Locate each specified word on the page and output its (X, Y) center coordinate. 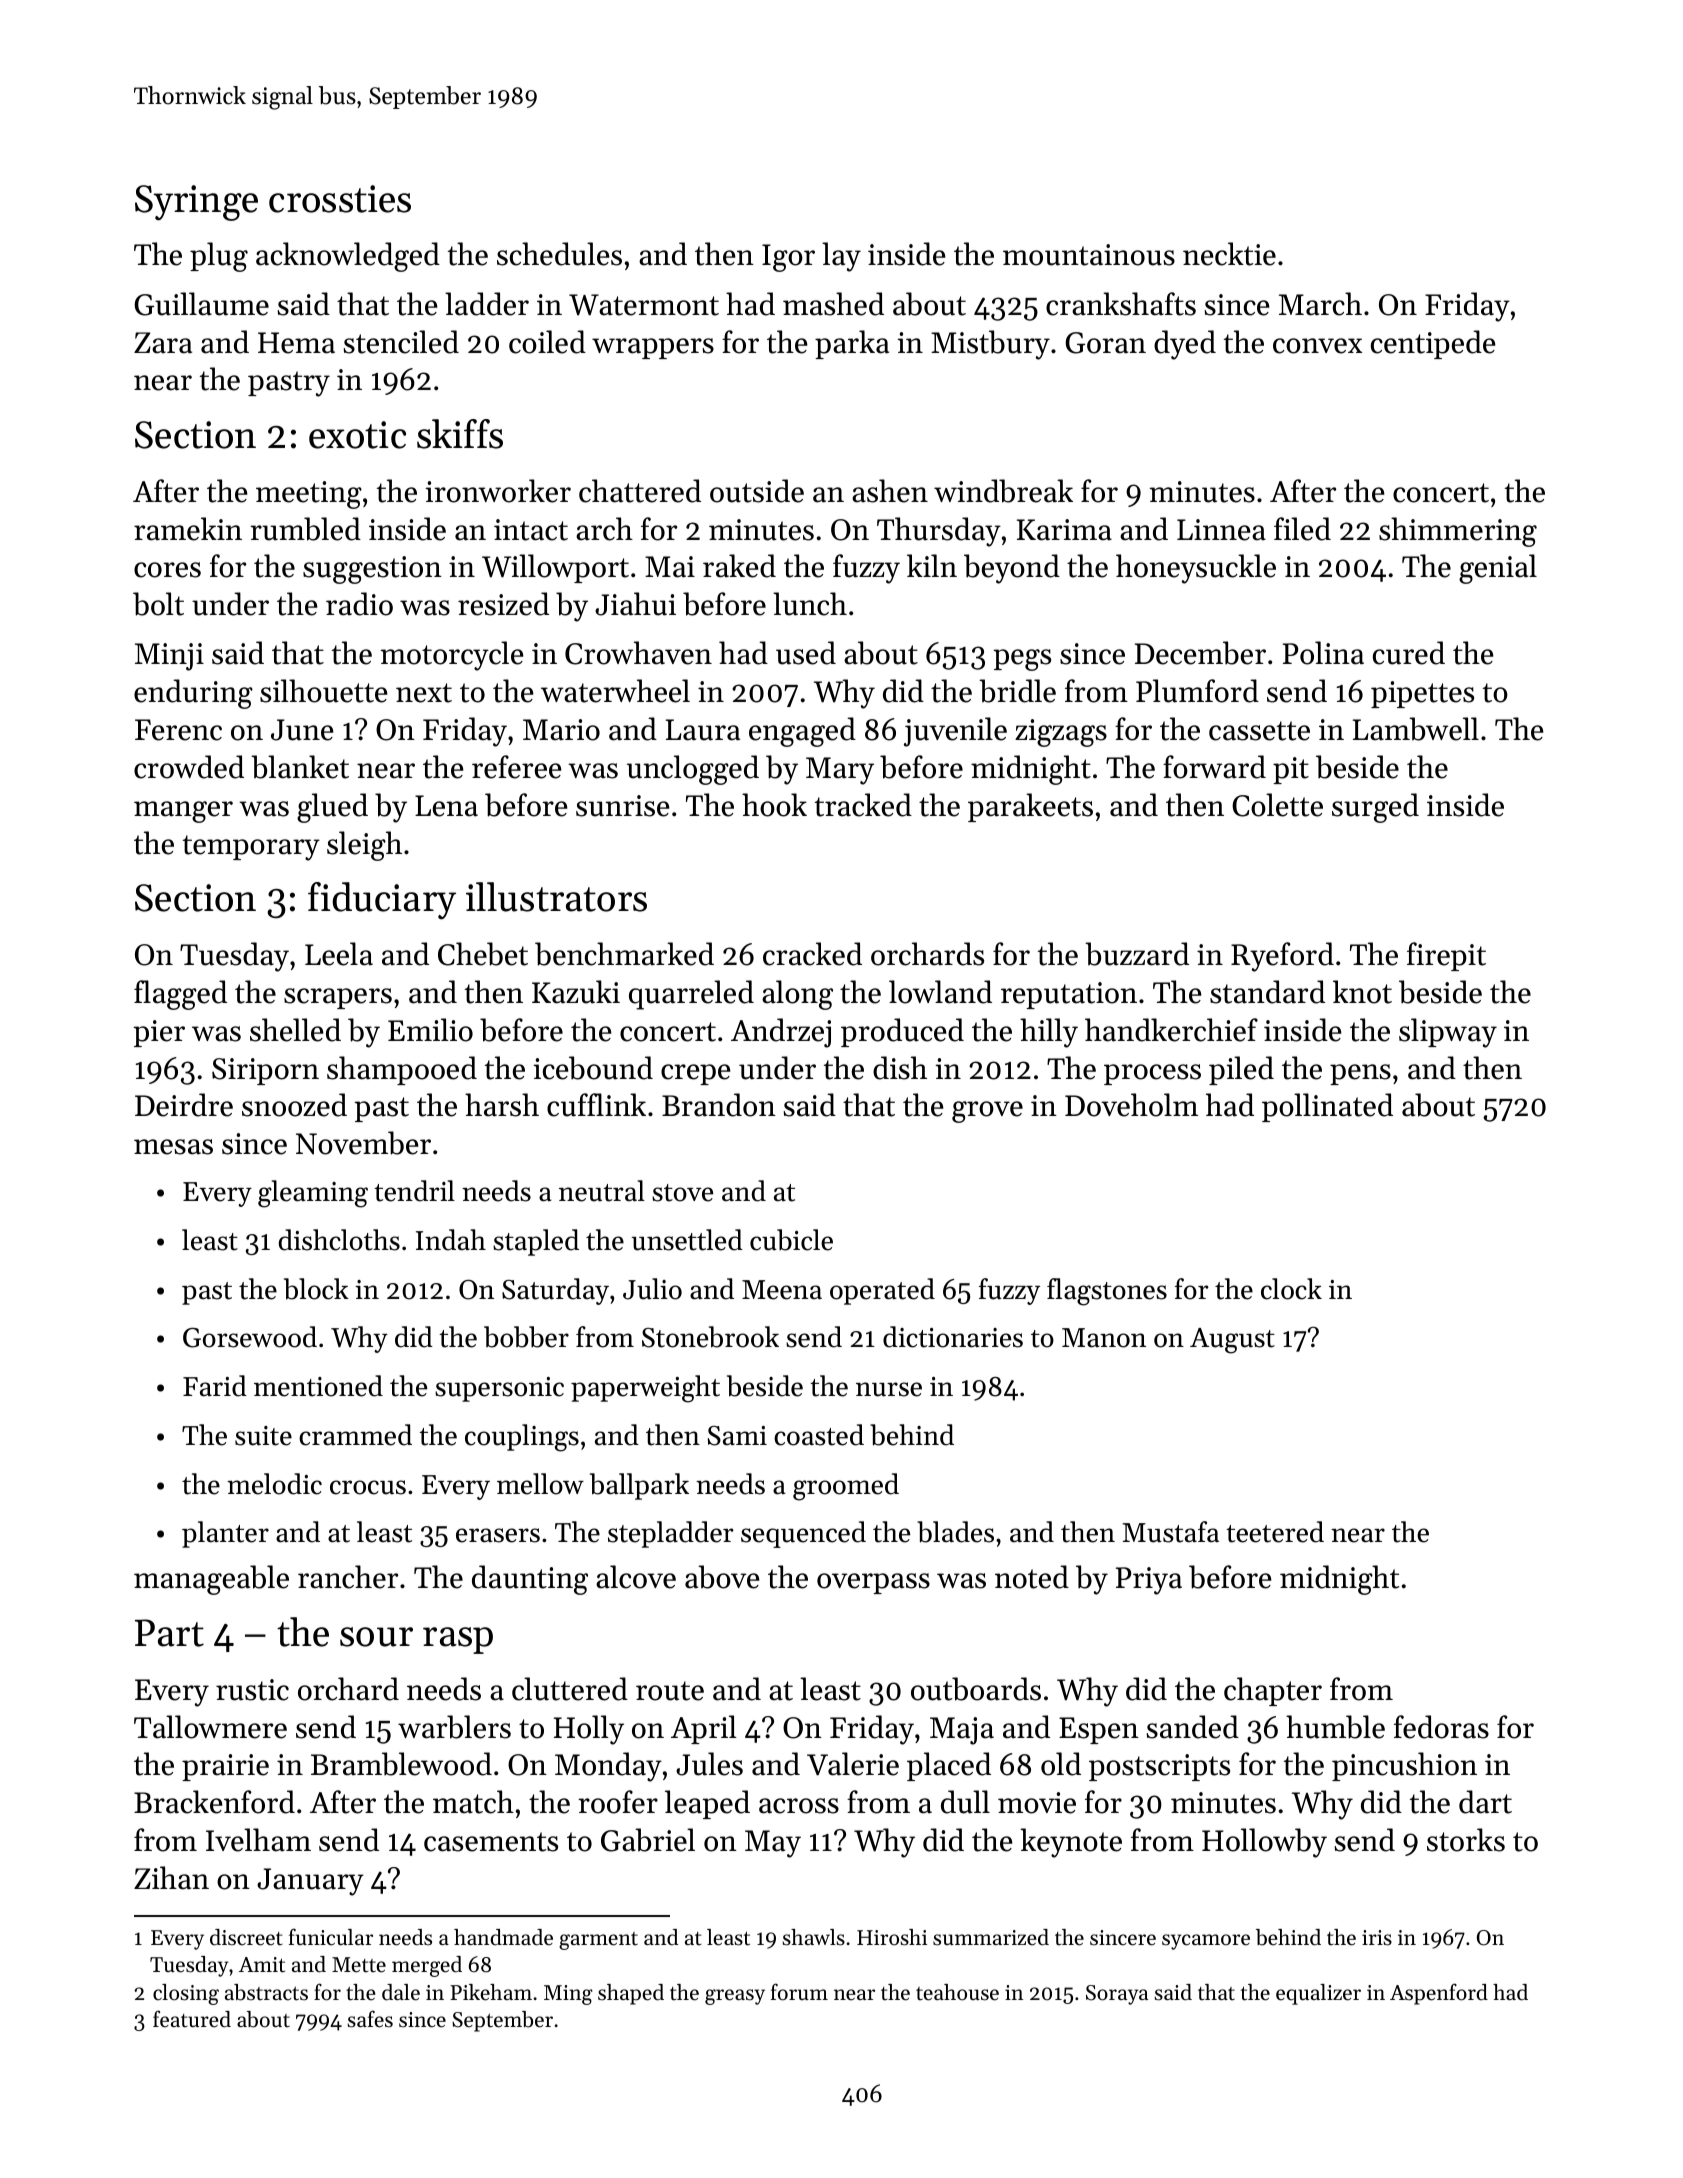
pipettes (1422, 694)
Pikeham (491, 1992)
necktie (1229, 254)
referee (517, 767)
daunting (530, 1580)
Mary (840, 771)
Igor (788, 258)
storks (1466, 1840)
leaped (707, 1804)
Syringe (196, 203)
